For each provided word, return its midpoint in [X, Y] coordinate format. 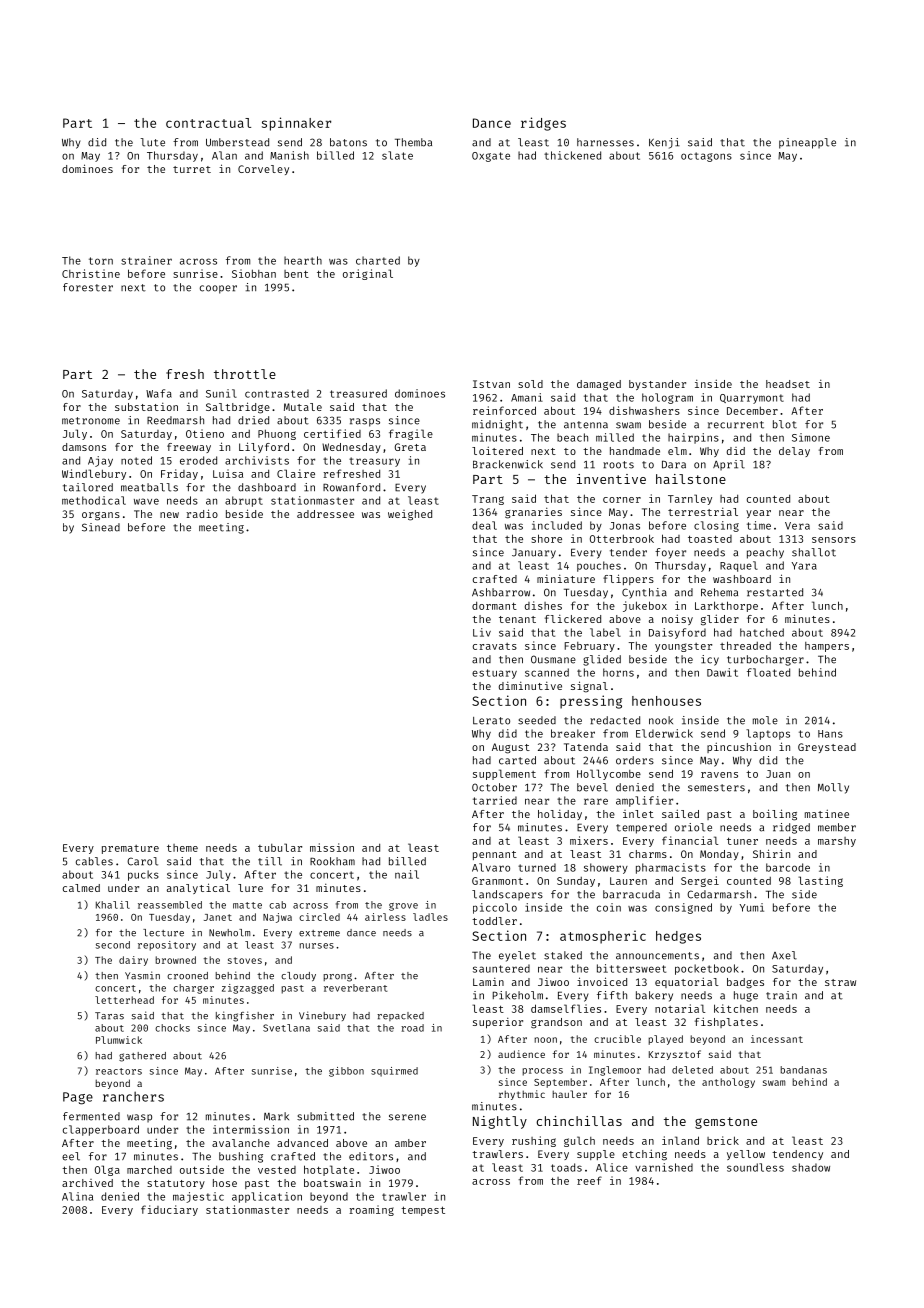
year [758, 514]
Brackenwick [508, 464]
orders [635, 760]
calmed [81, 888]
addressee [325, 514]
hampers [827, 647]
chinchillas [579, 1121]
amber [410, 1143]
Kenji [664, 143]
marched [149, 1169]
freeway [189, 448]
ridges [543, 124]
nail [407, 874]
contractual [208, 123]
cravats [495, 646]
